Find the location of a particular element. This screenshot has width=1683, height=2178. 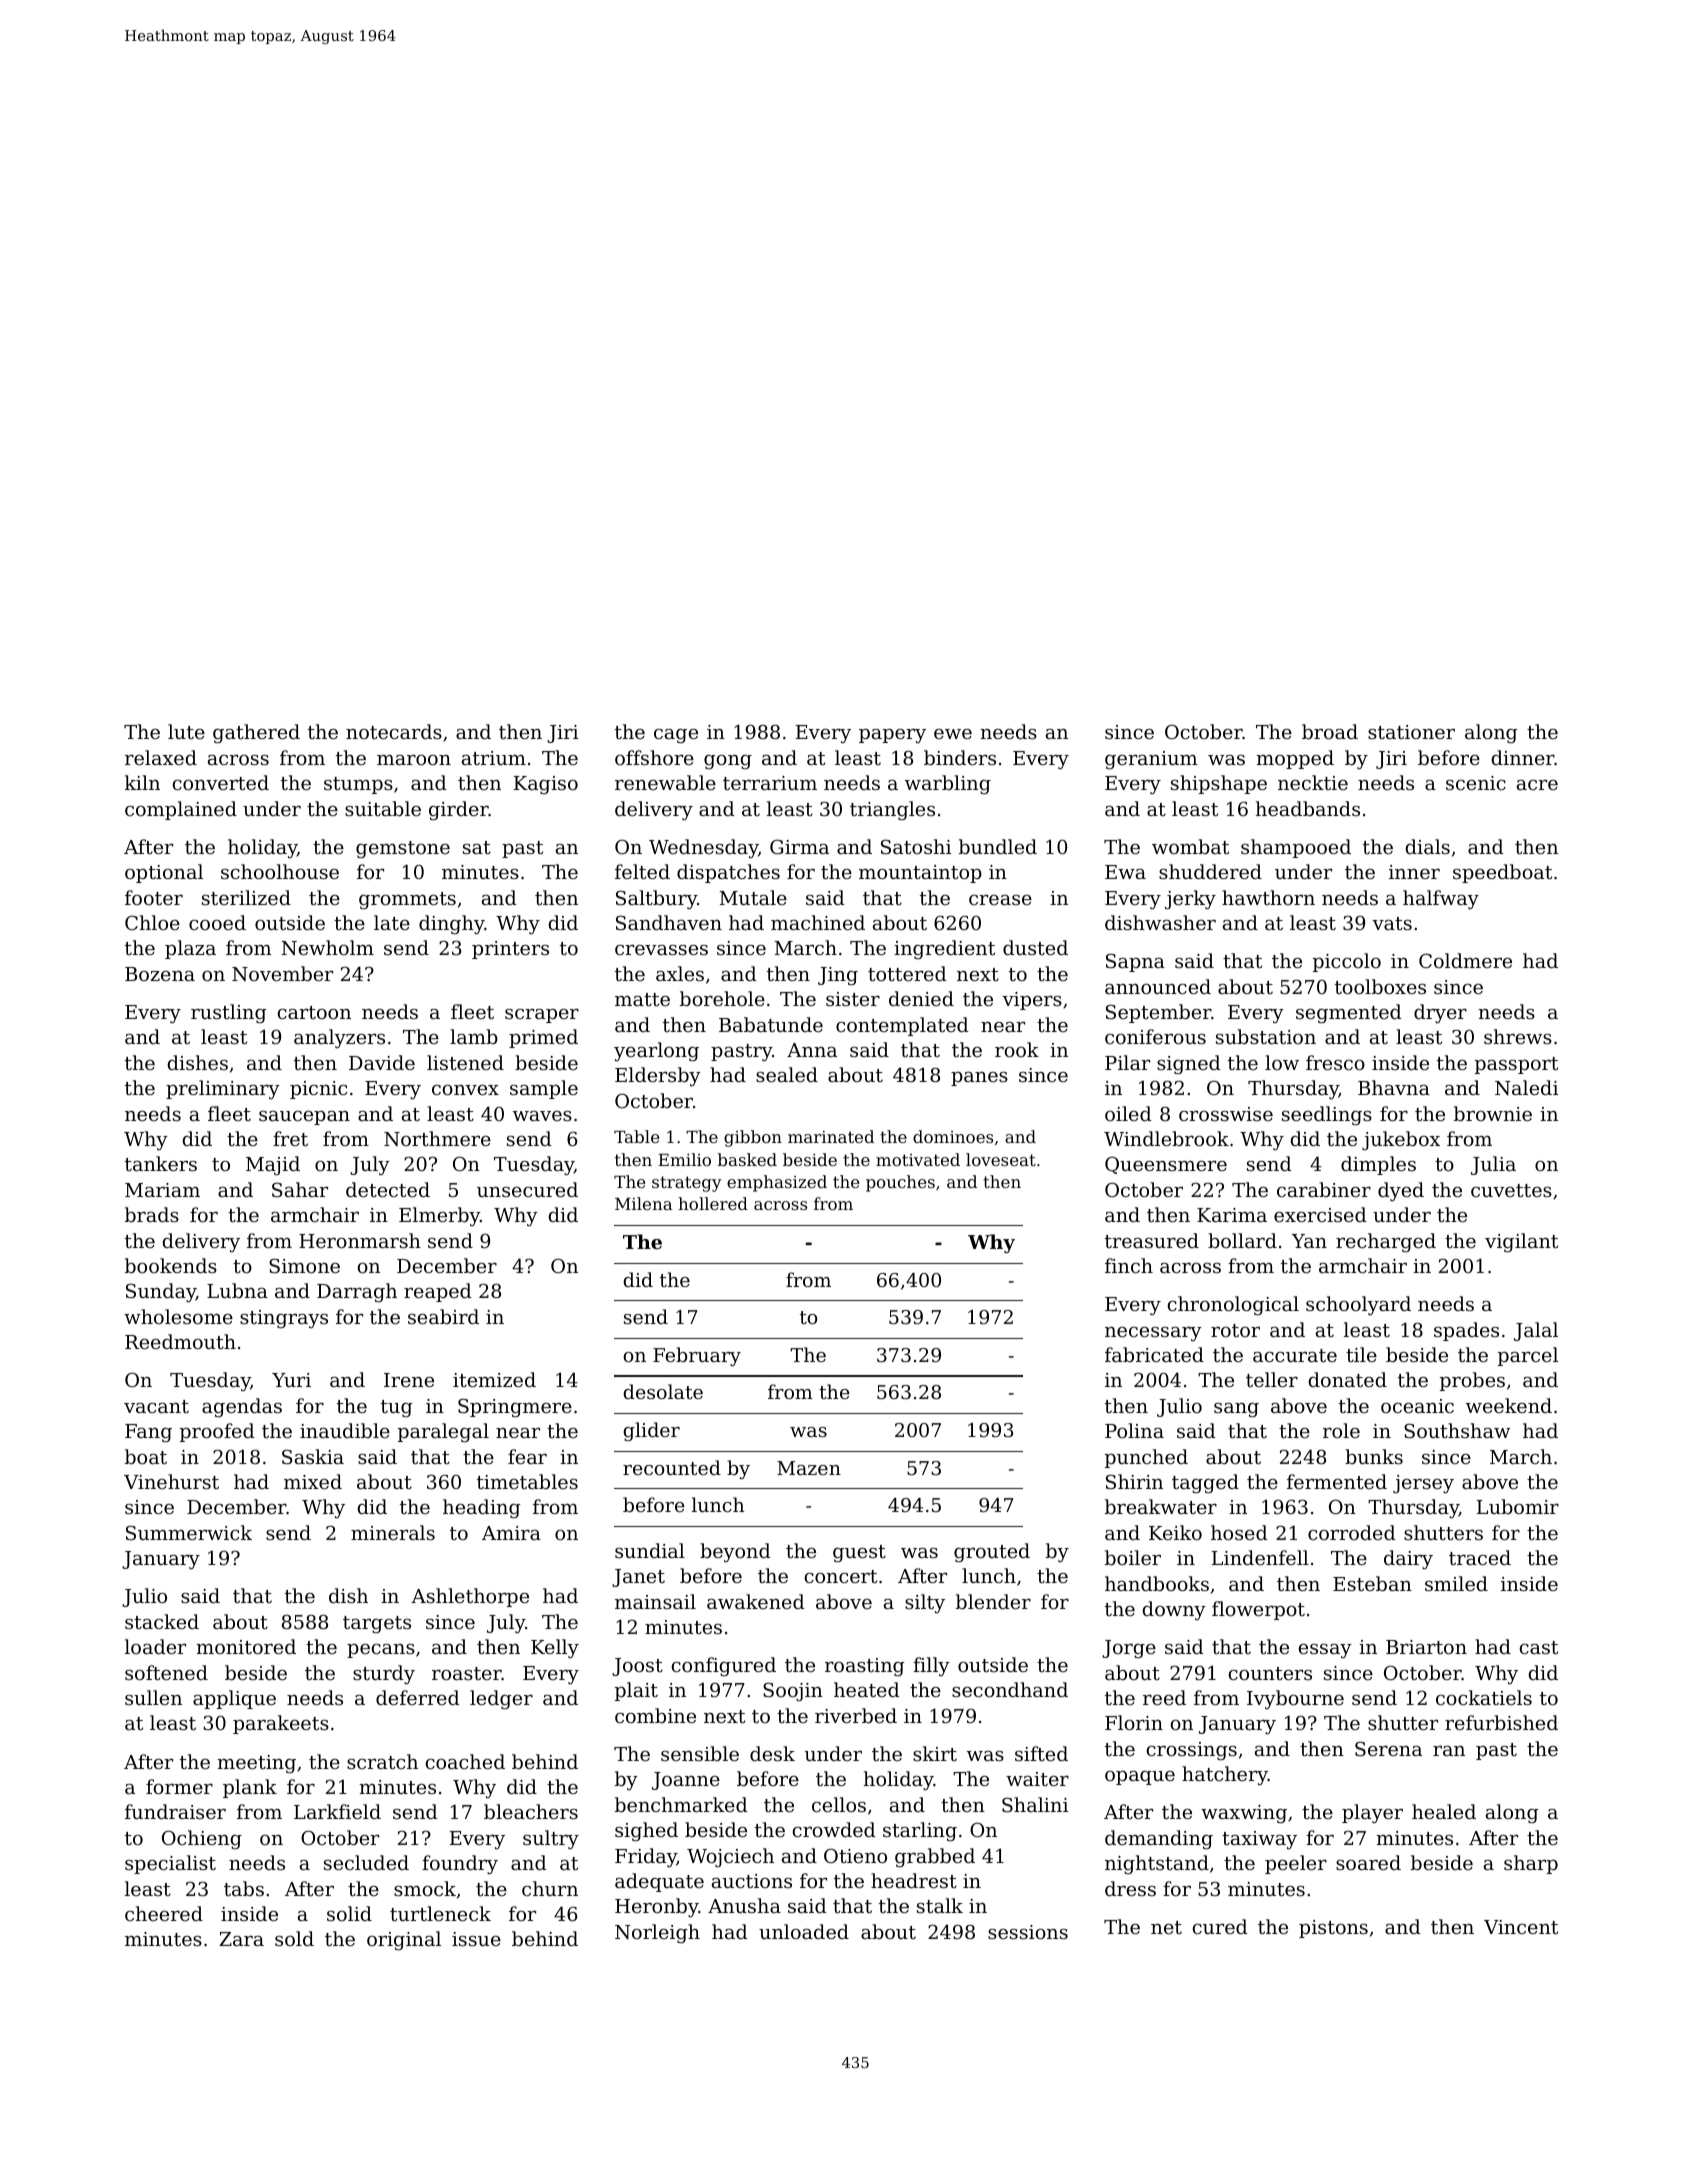

silty is located at coordinates (925, 1604).
